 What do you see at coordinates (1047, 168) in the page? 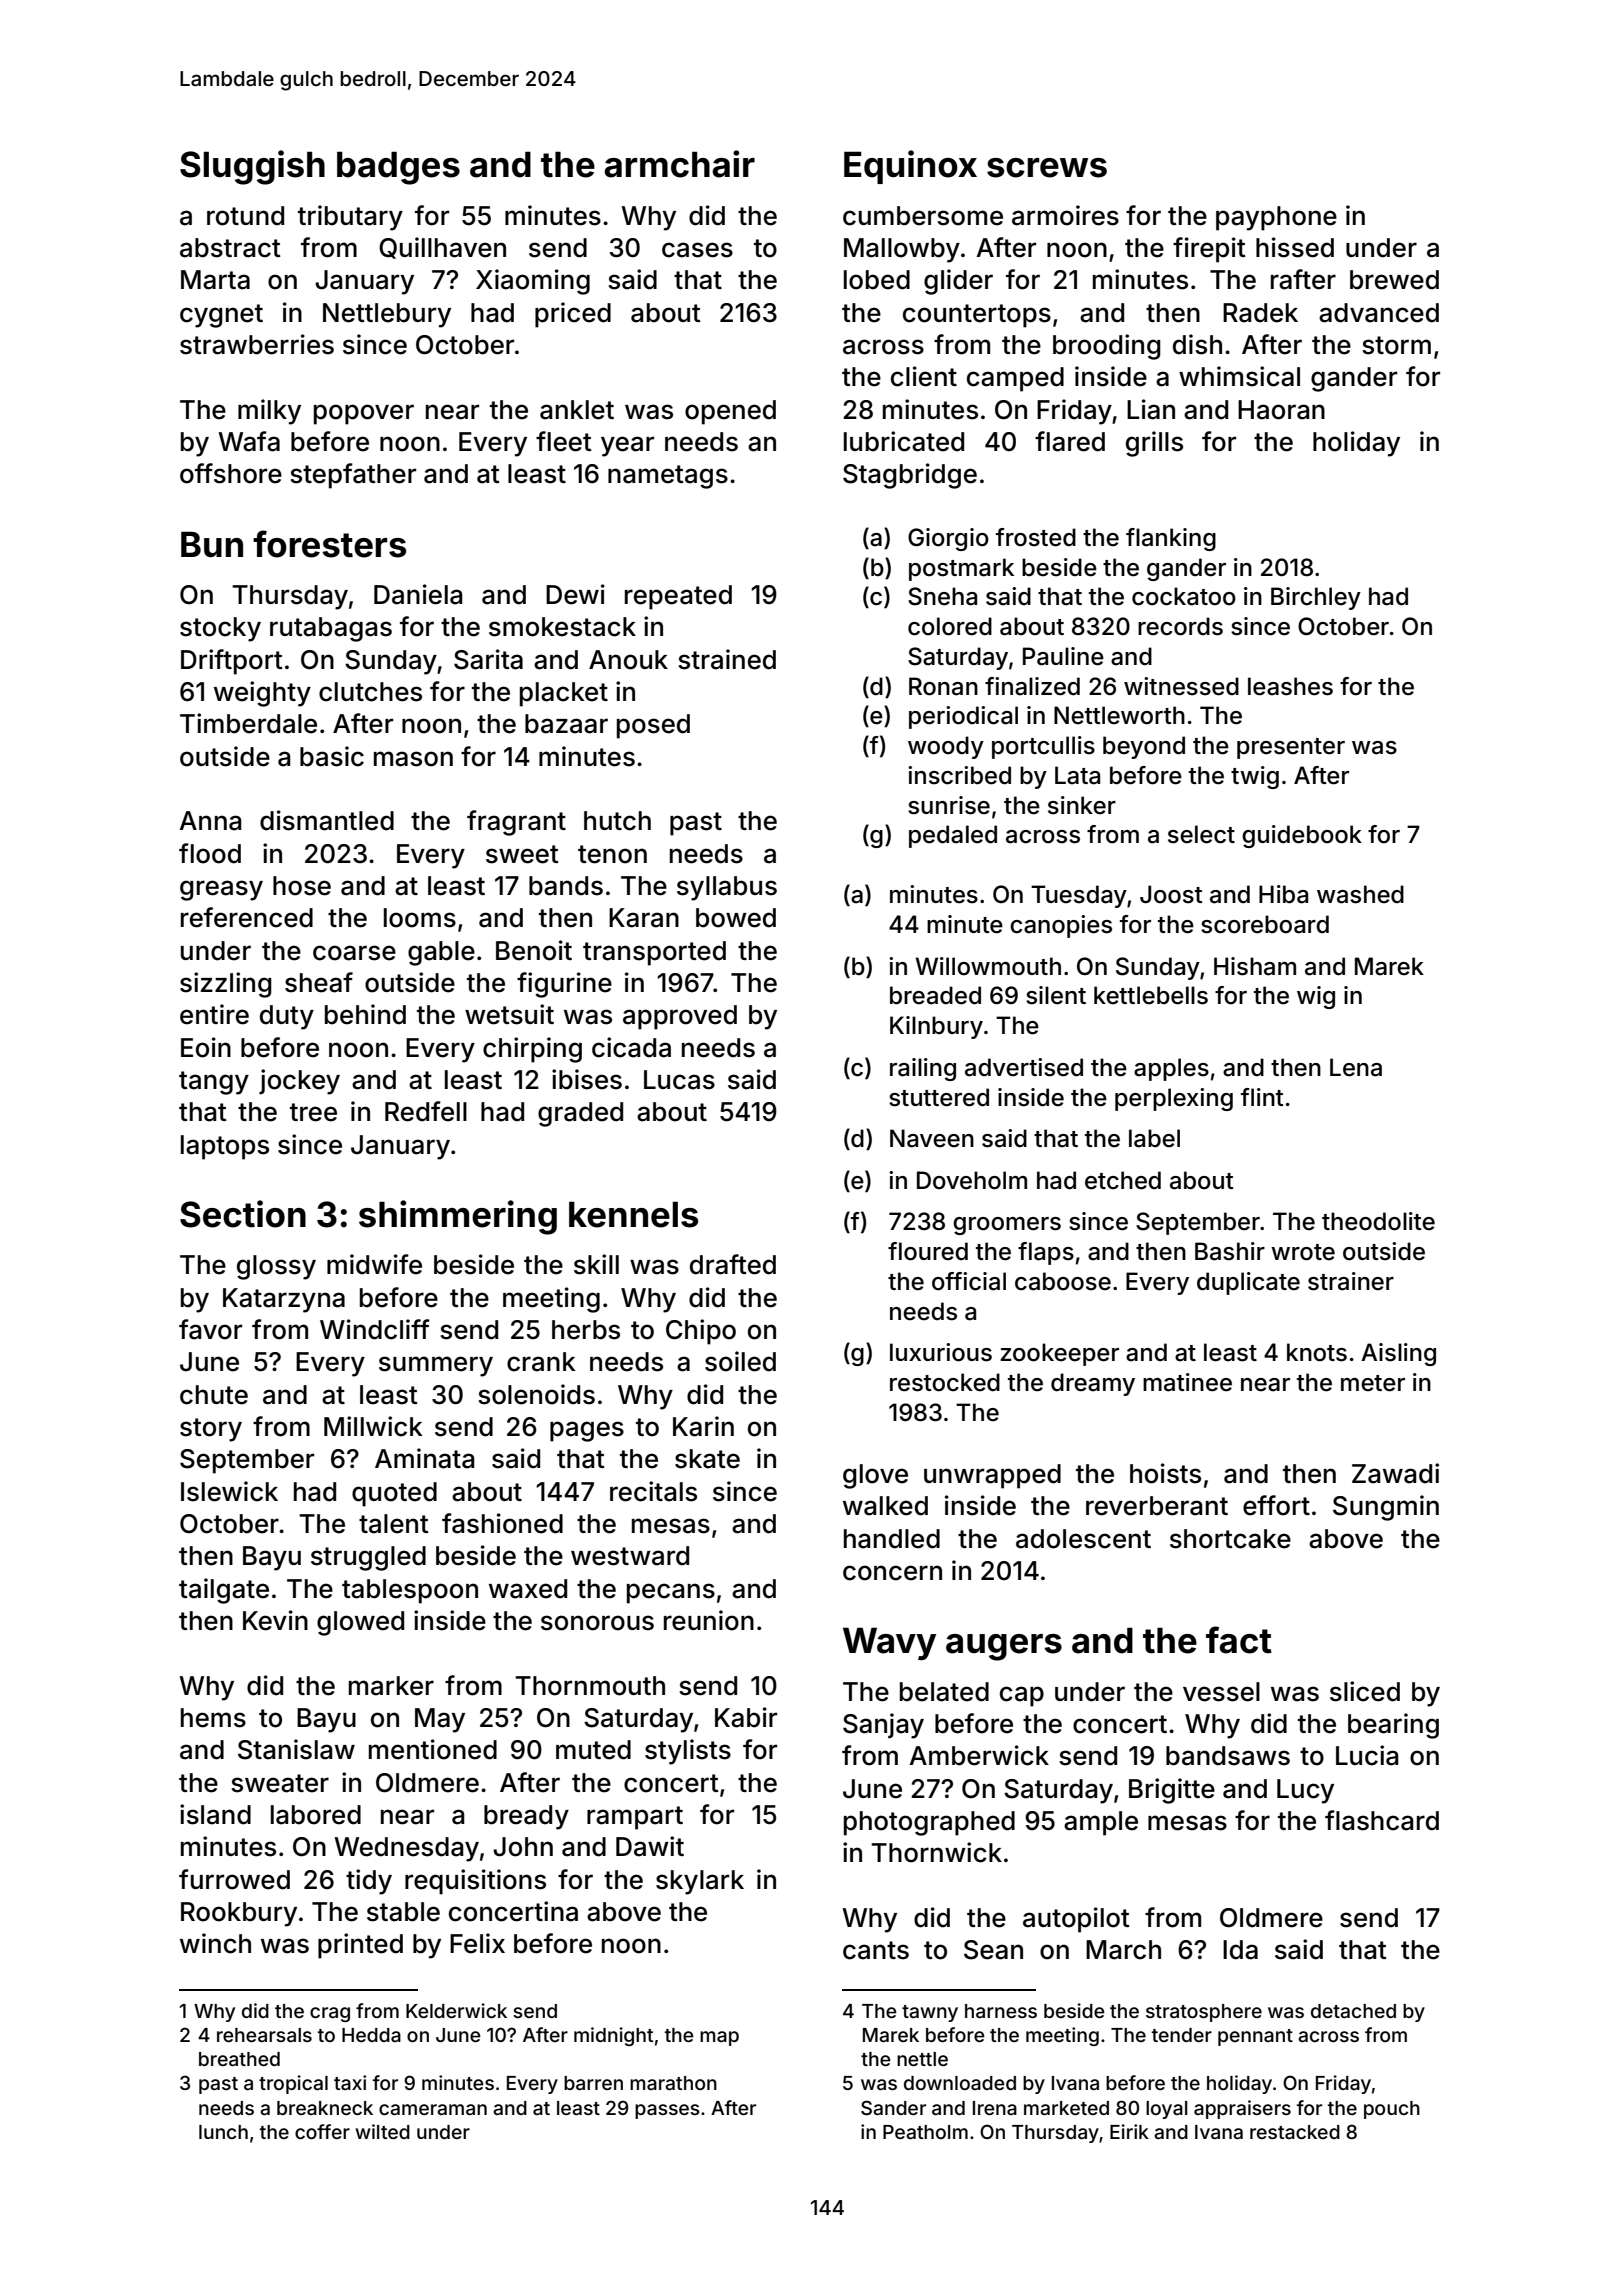
I see `screws` at bounding box center [1047, 168].
